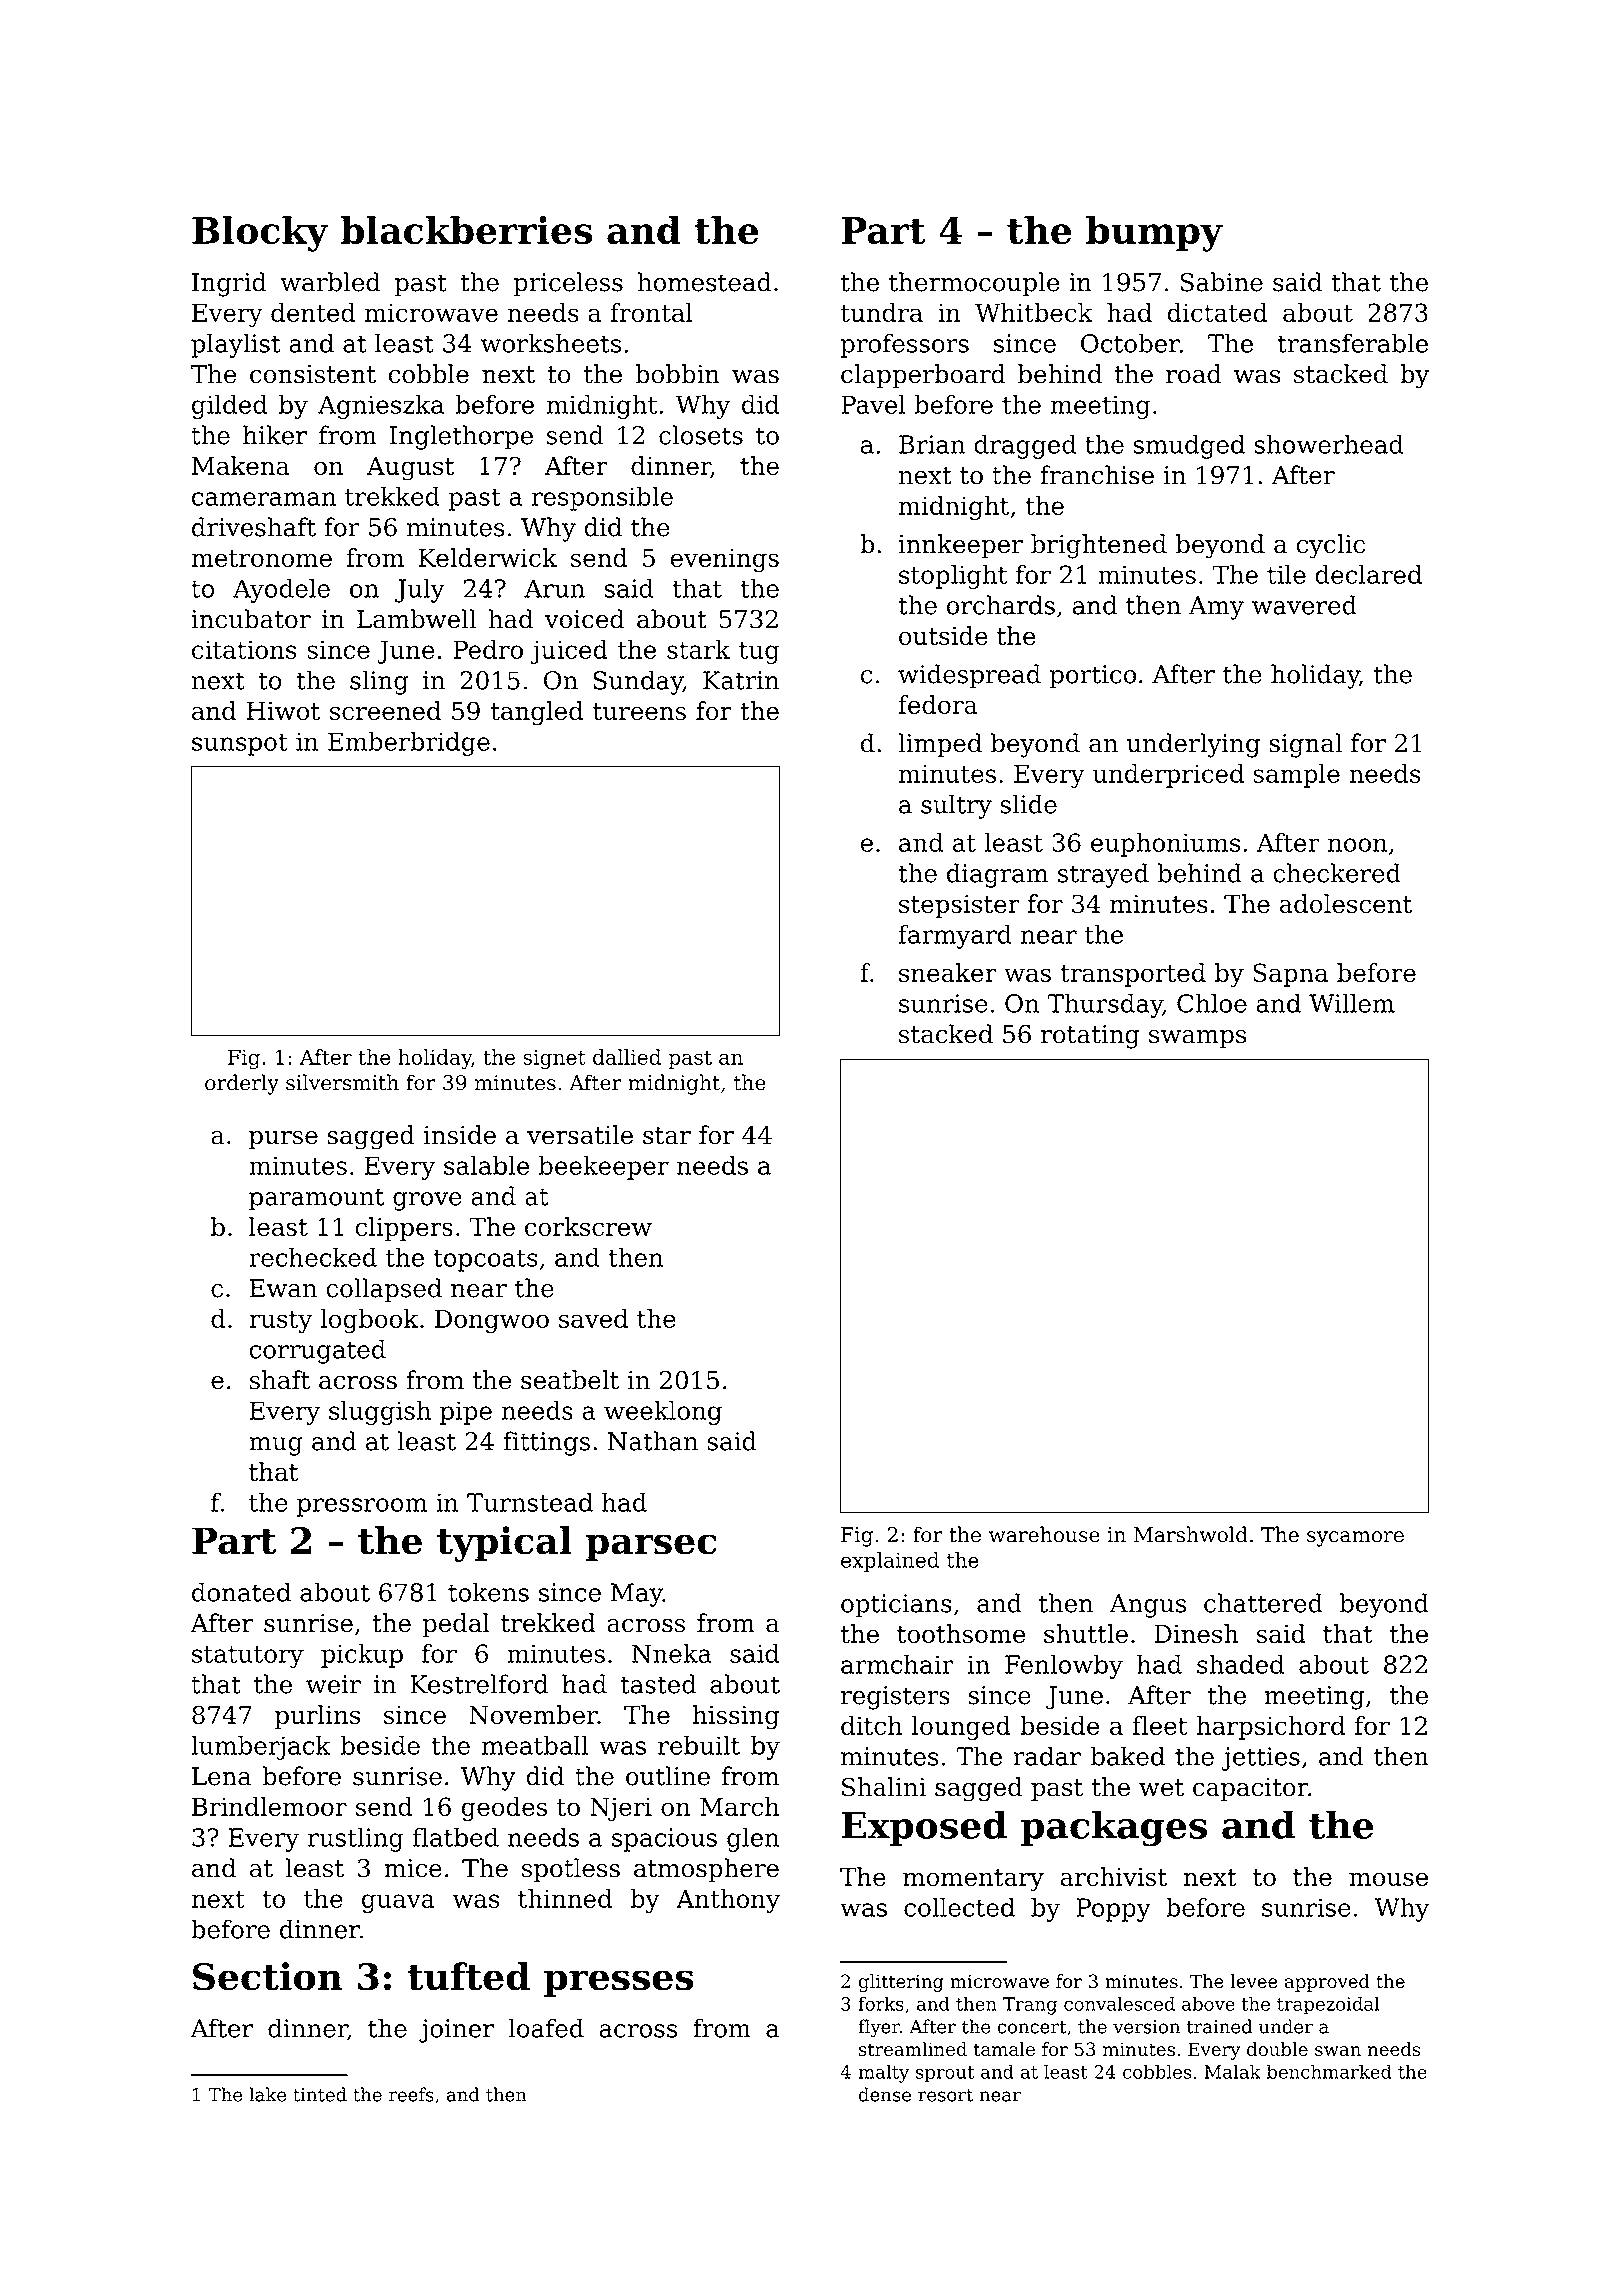 The height and width of the screenshot is (2292, 1620). Describe the element at coordinates (546, 2028) in the screenshot. I see `loafed` at that location.
